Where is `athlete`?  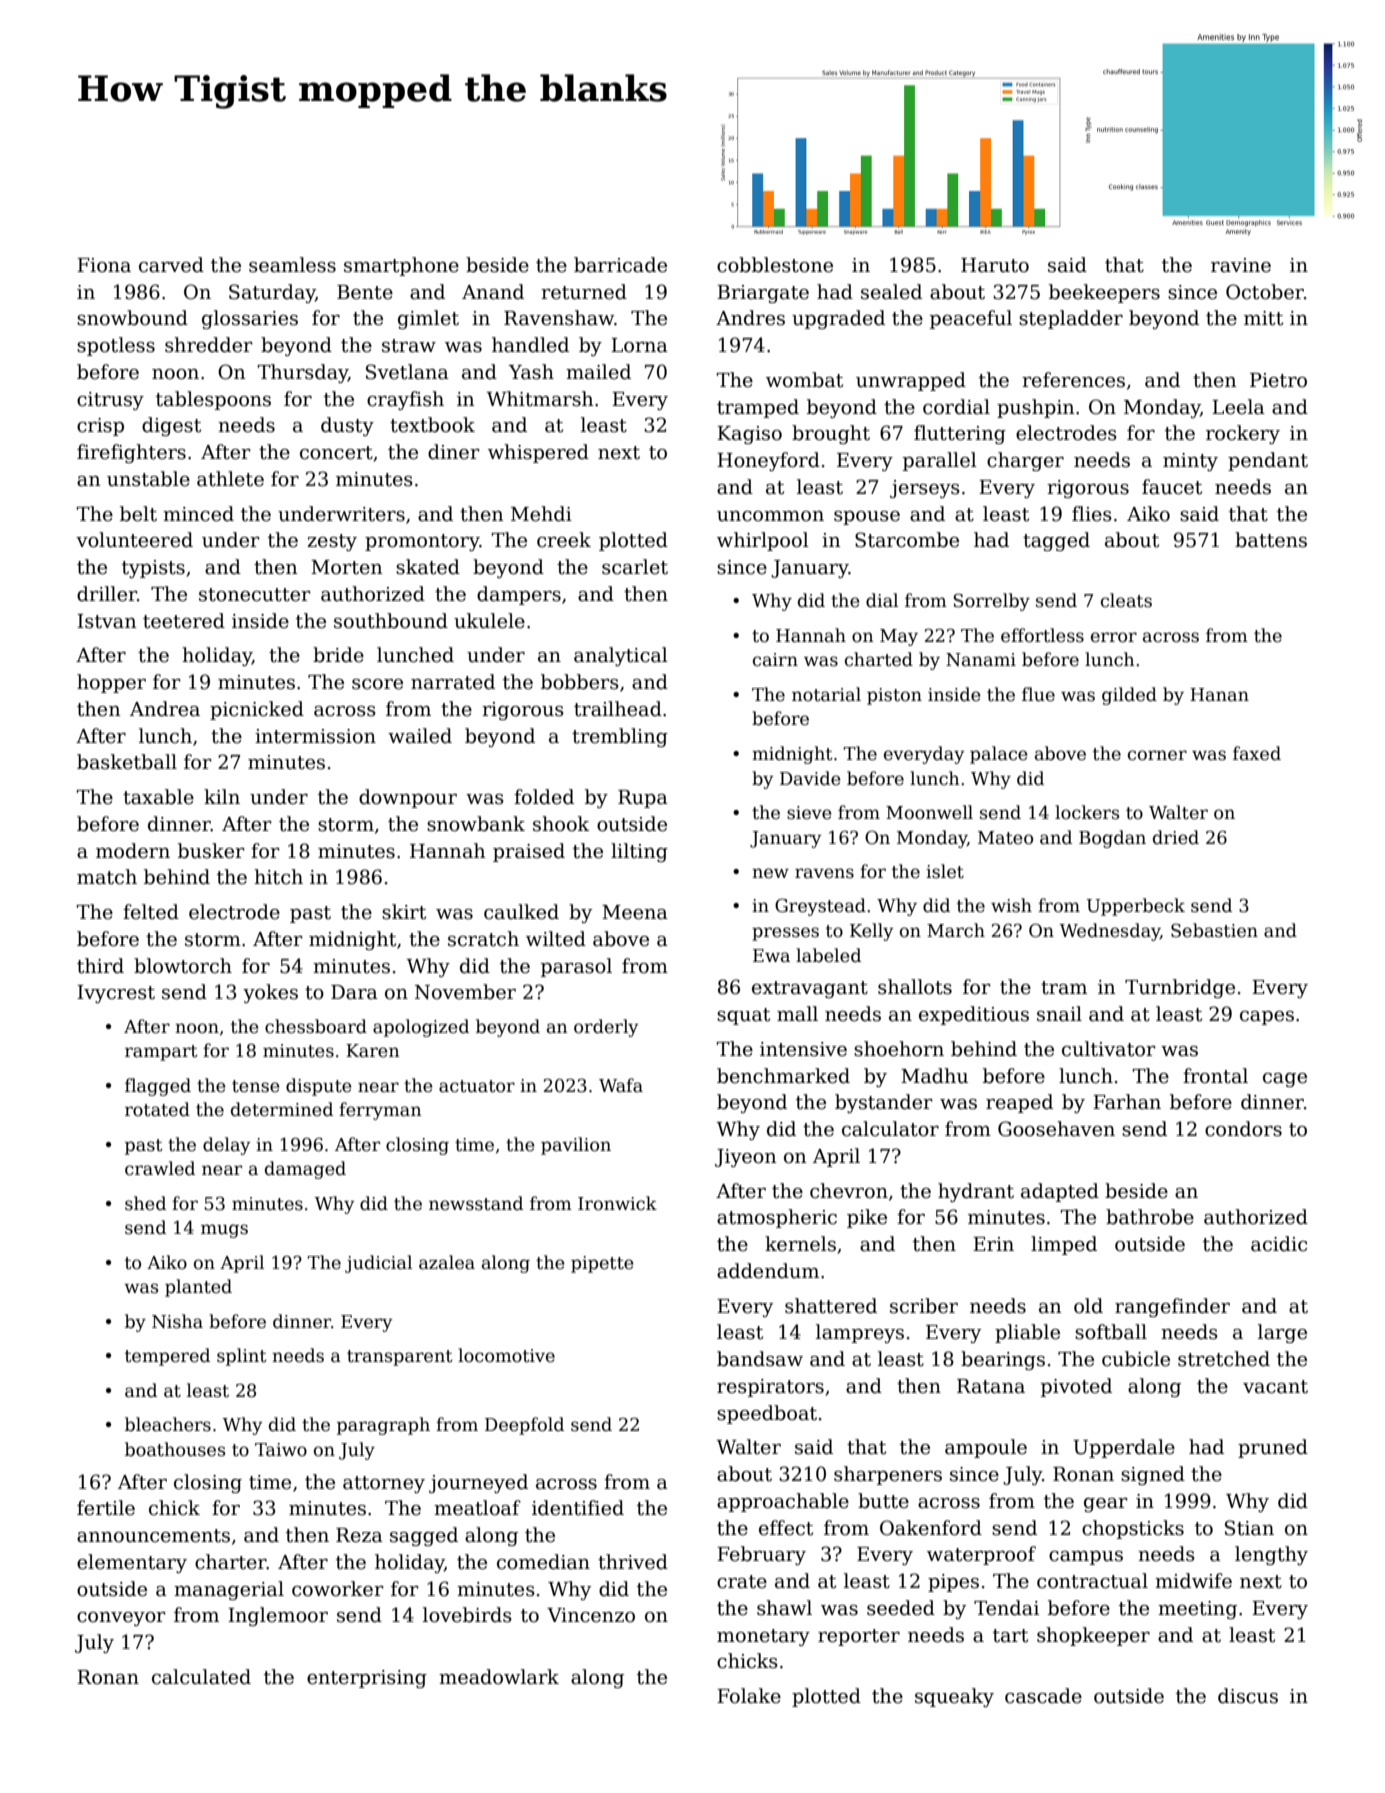
athlete is located at coordinates (230, 479).
